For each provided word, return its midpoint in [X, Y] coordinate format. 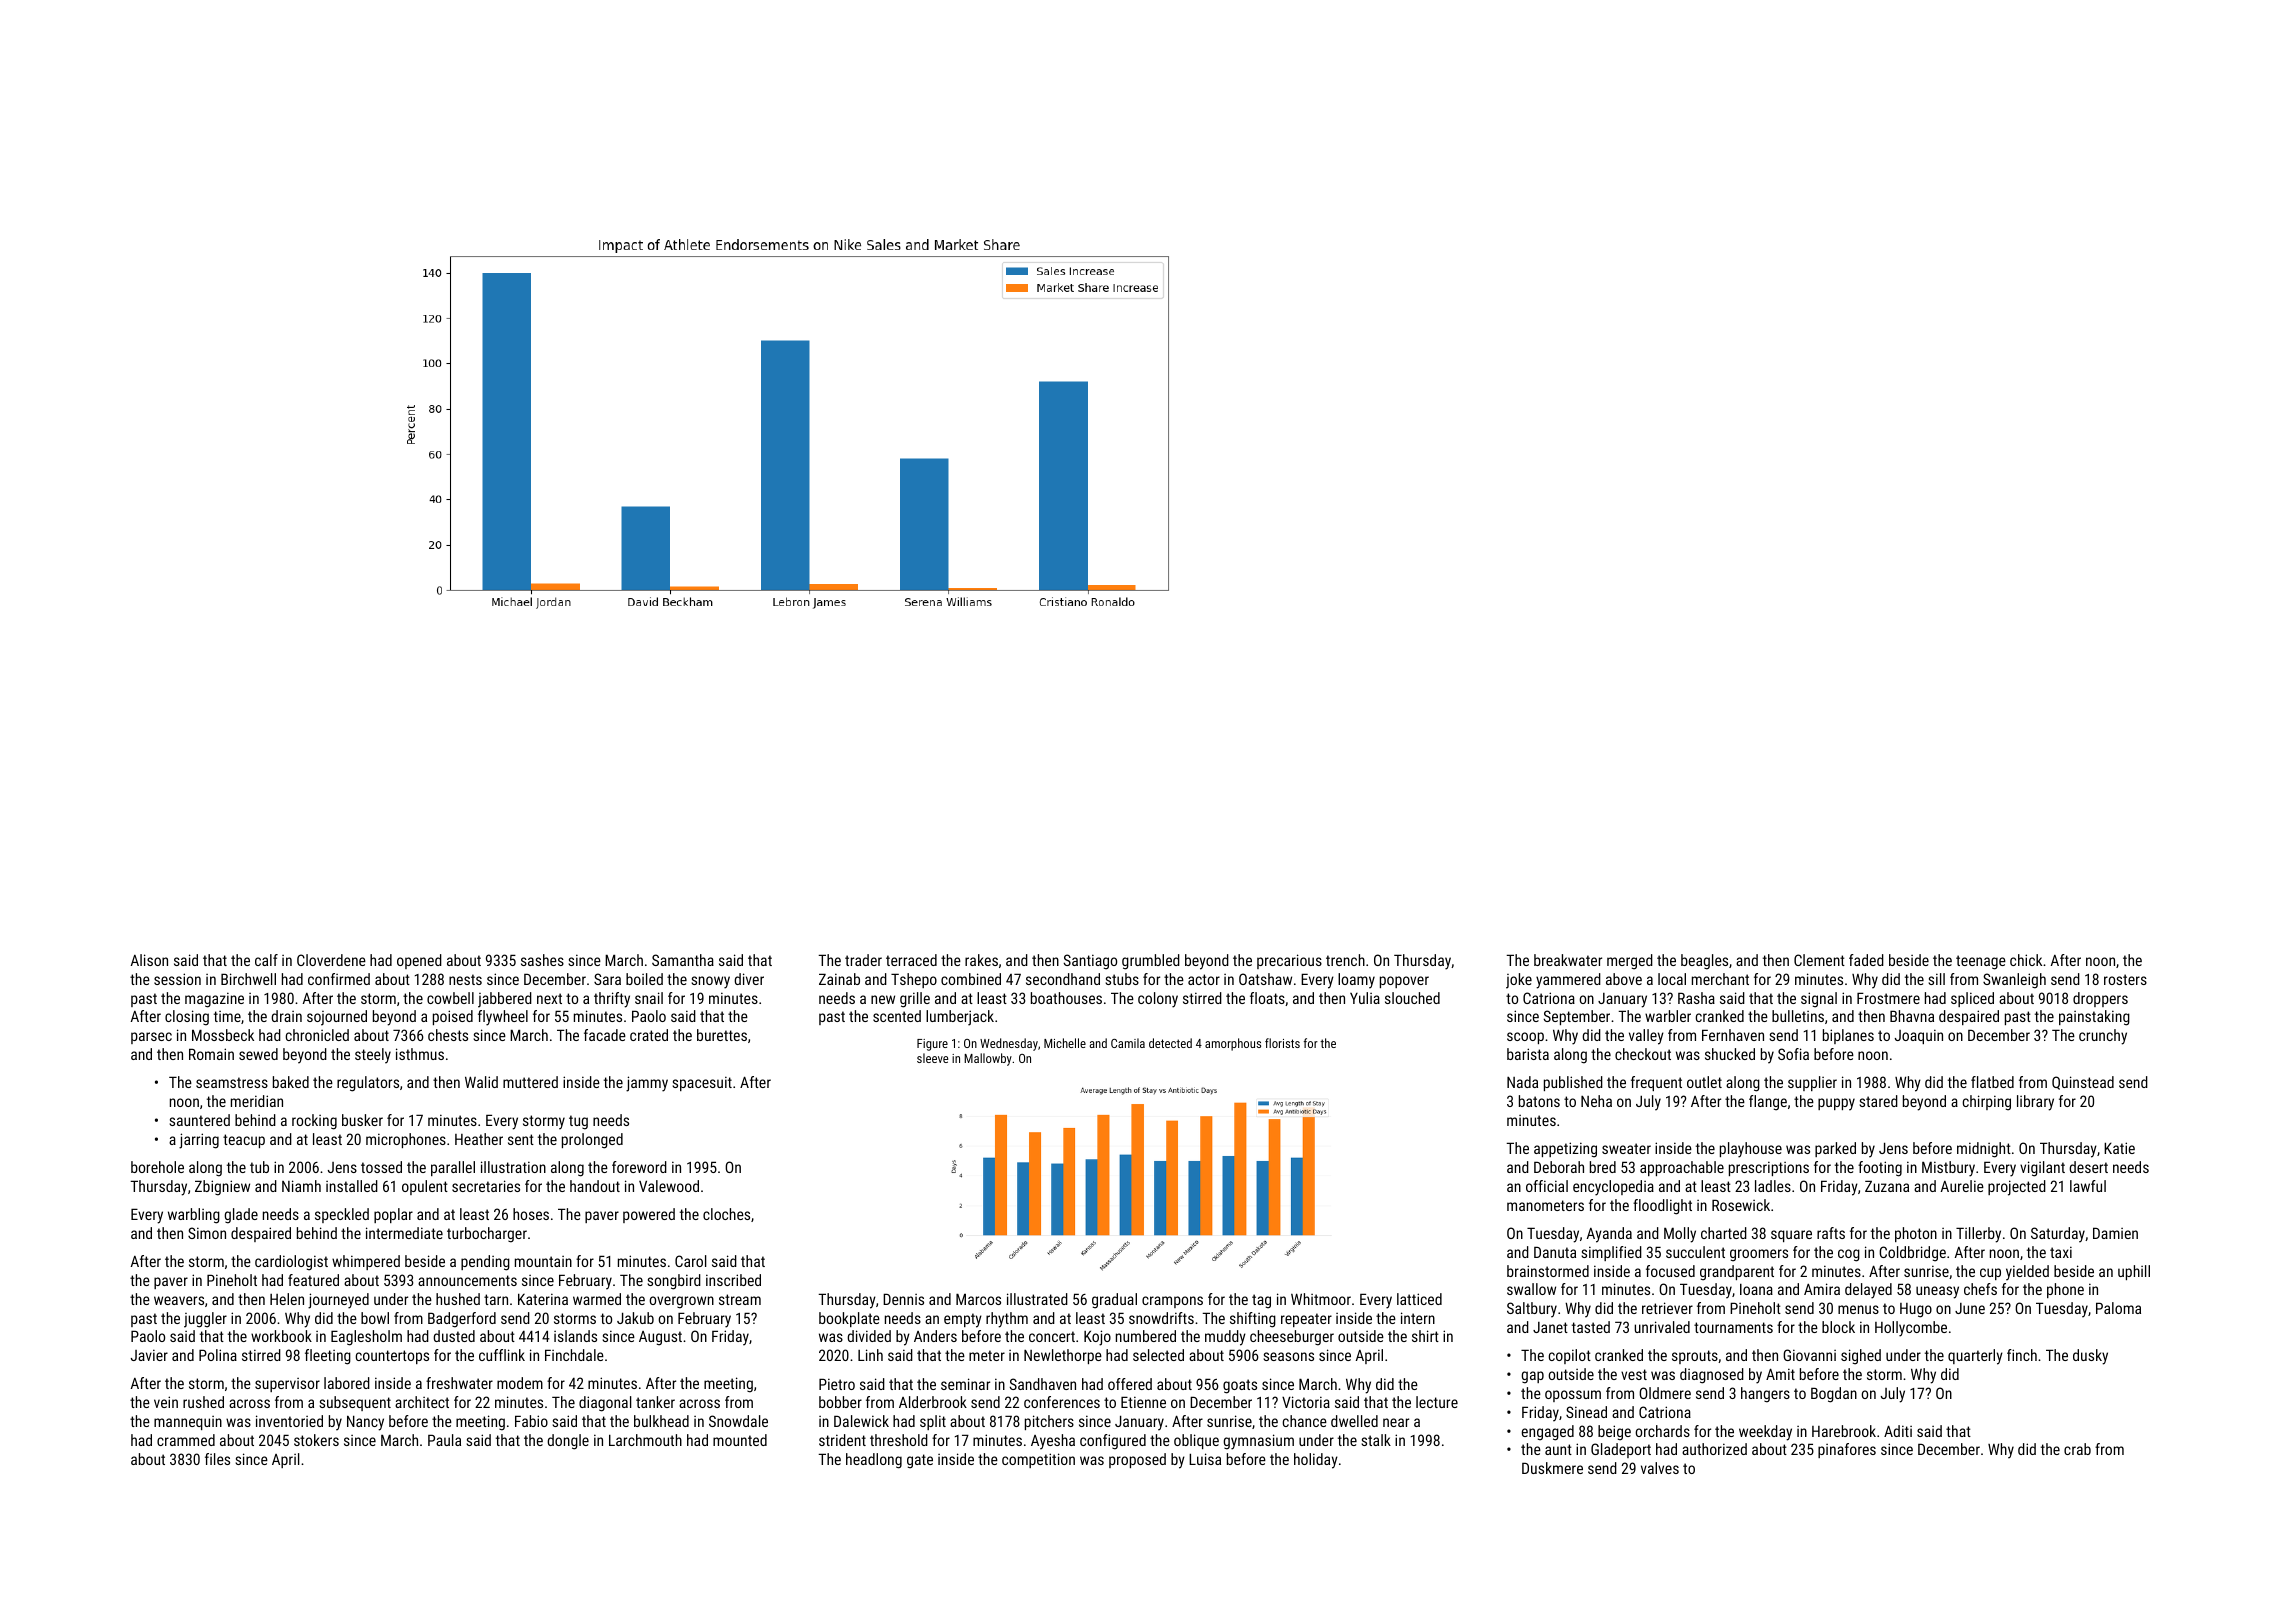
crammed [186, 1440]
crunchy [2103, 1037]
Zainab [839, 979]
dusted [454, 1336]
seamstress [232, 1082]
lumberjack [960, 1018]
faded [1866, 960]
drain [286, 1016]
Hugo [1916, 1310]
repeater [1306, 1320]
